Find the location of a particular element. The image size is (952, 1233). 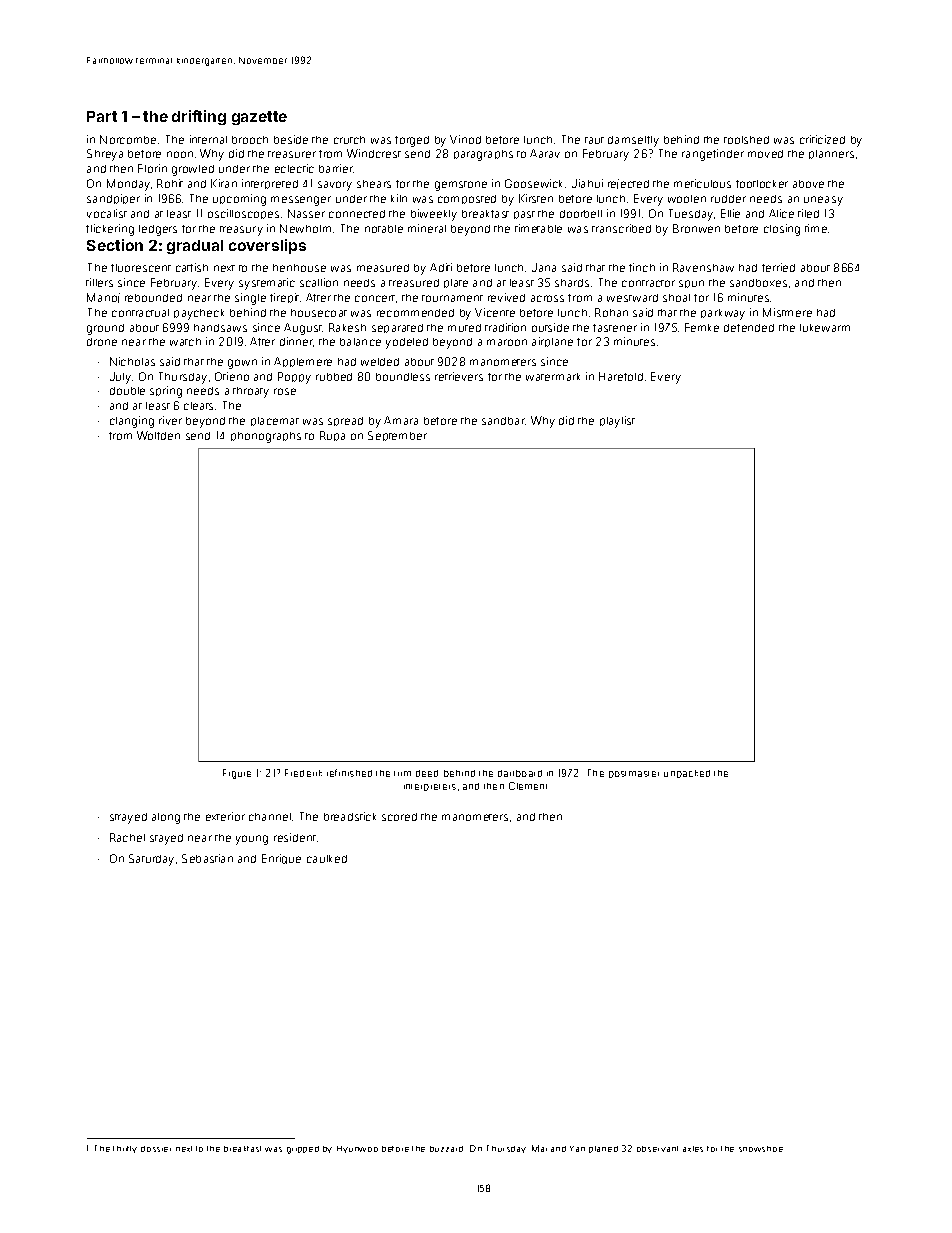

Sebastian is located at coordinates (207, 858).
